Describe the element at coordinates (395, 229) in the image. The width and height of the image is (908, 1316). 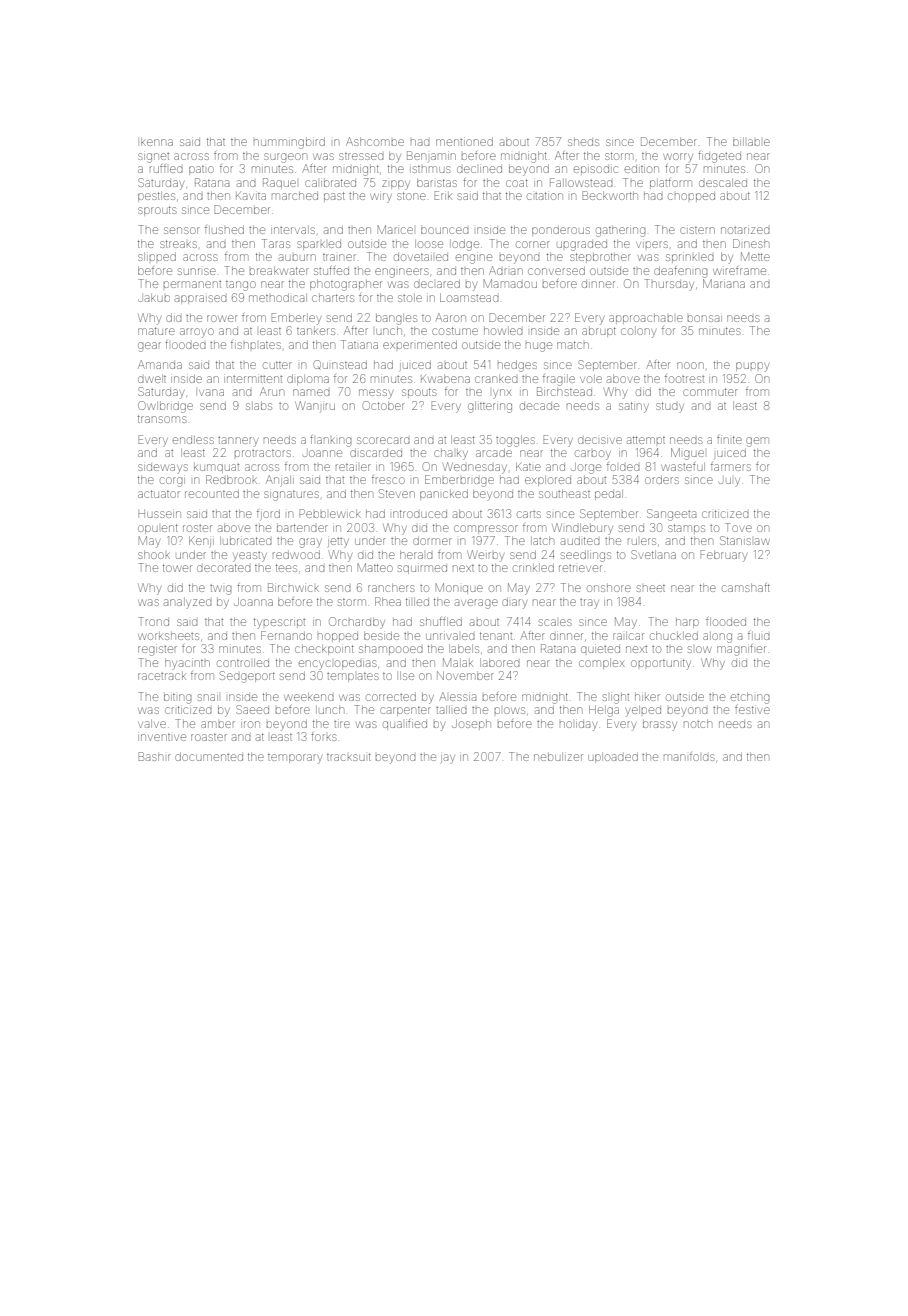
I see `Maricel` at that location.
